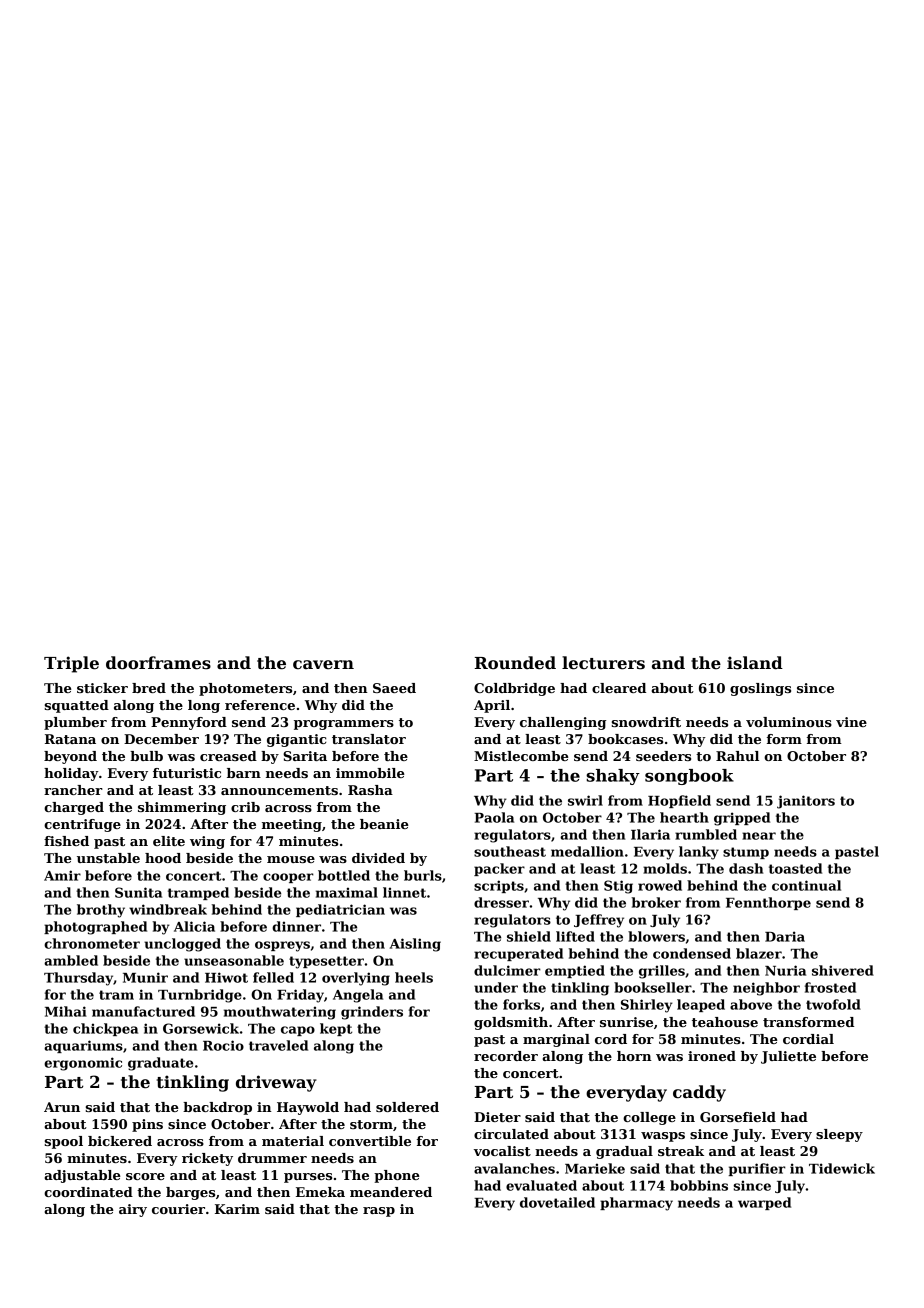 Image resolution: width=924 pixels, height=1308 pixels. What do you see at coordinates (145, 977) in the screenshot?
I see `Munir` at bounding box center [145, 977].
